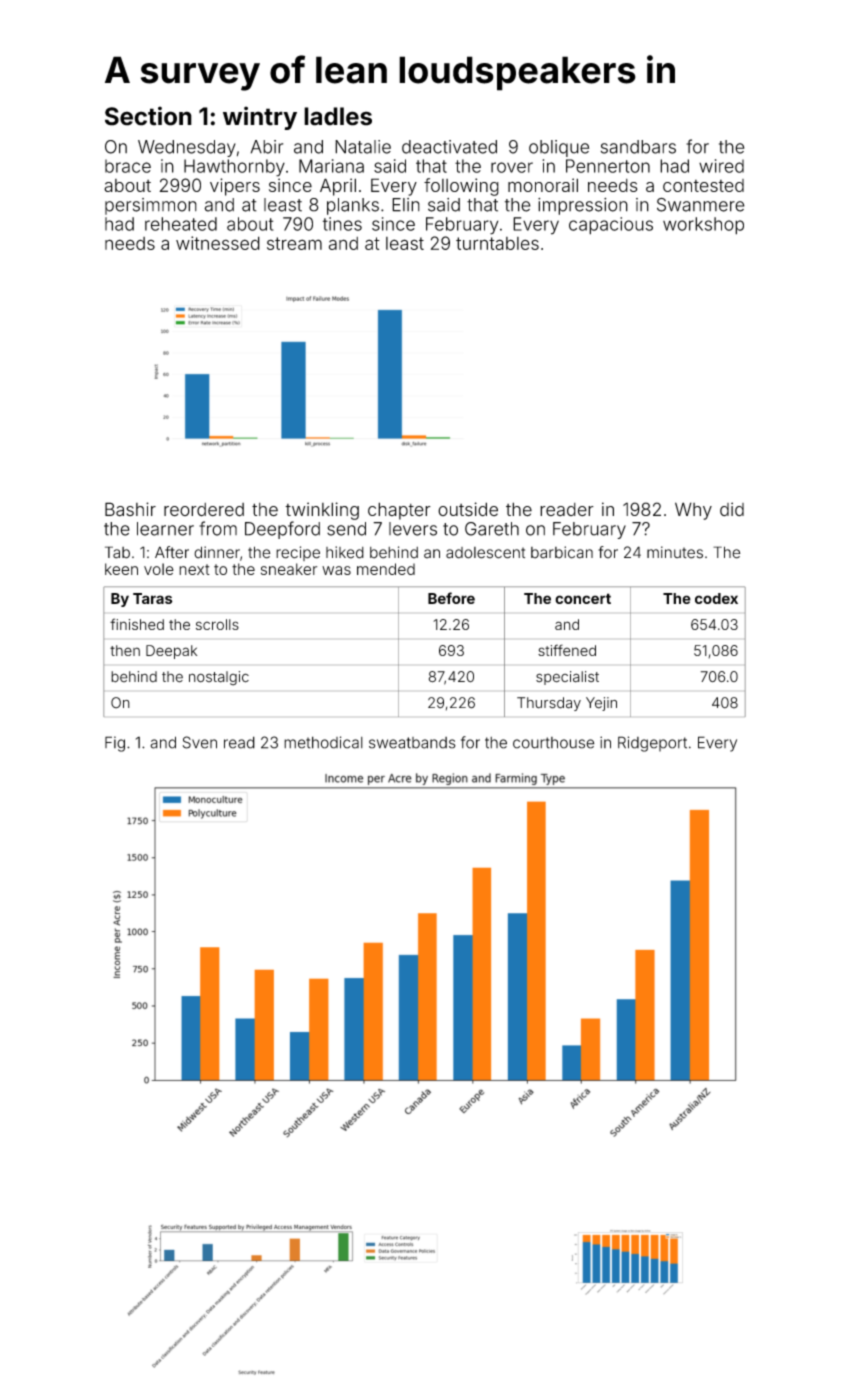  I want to click on tines, so click(342, 224).
